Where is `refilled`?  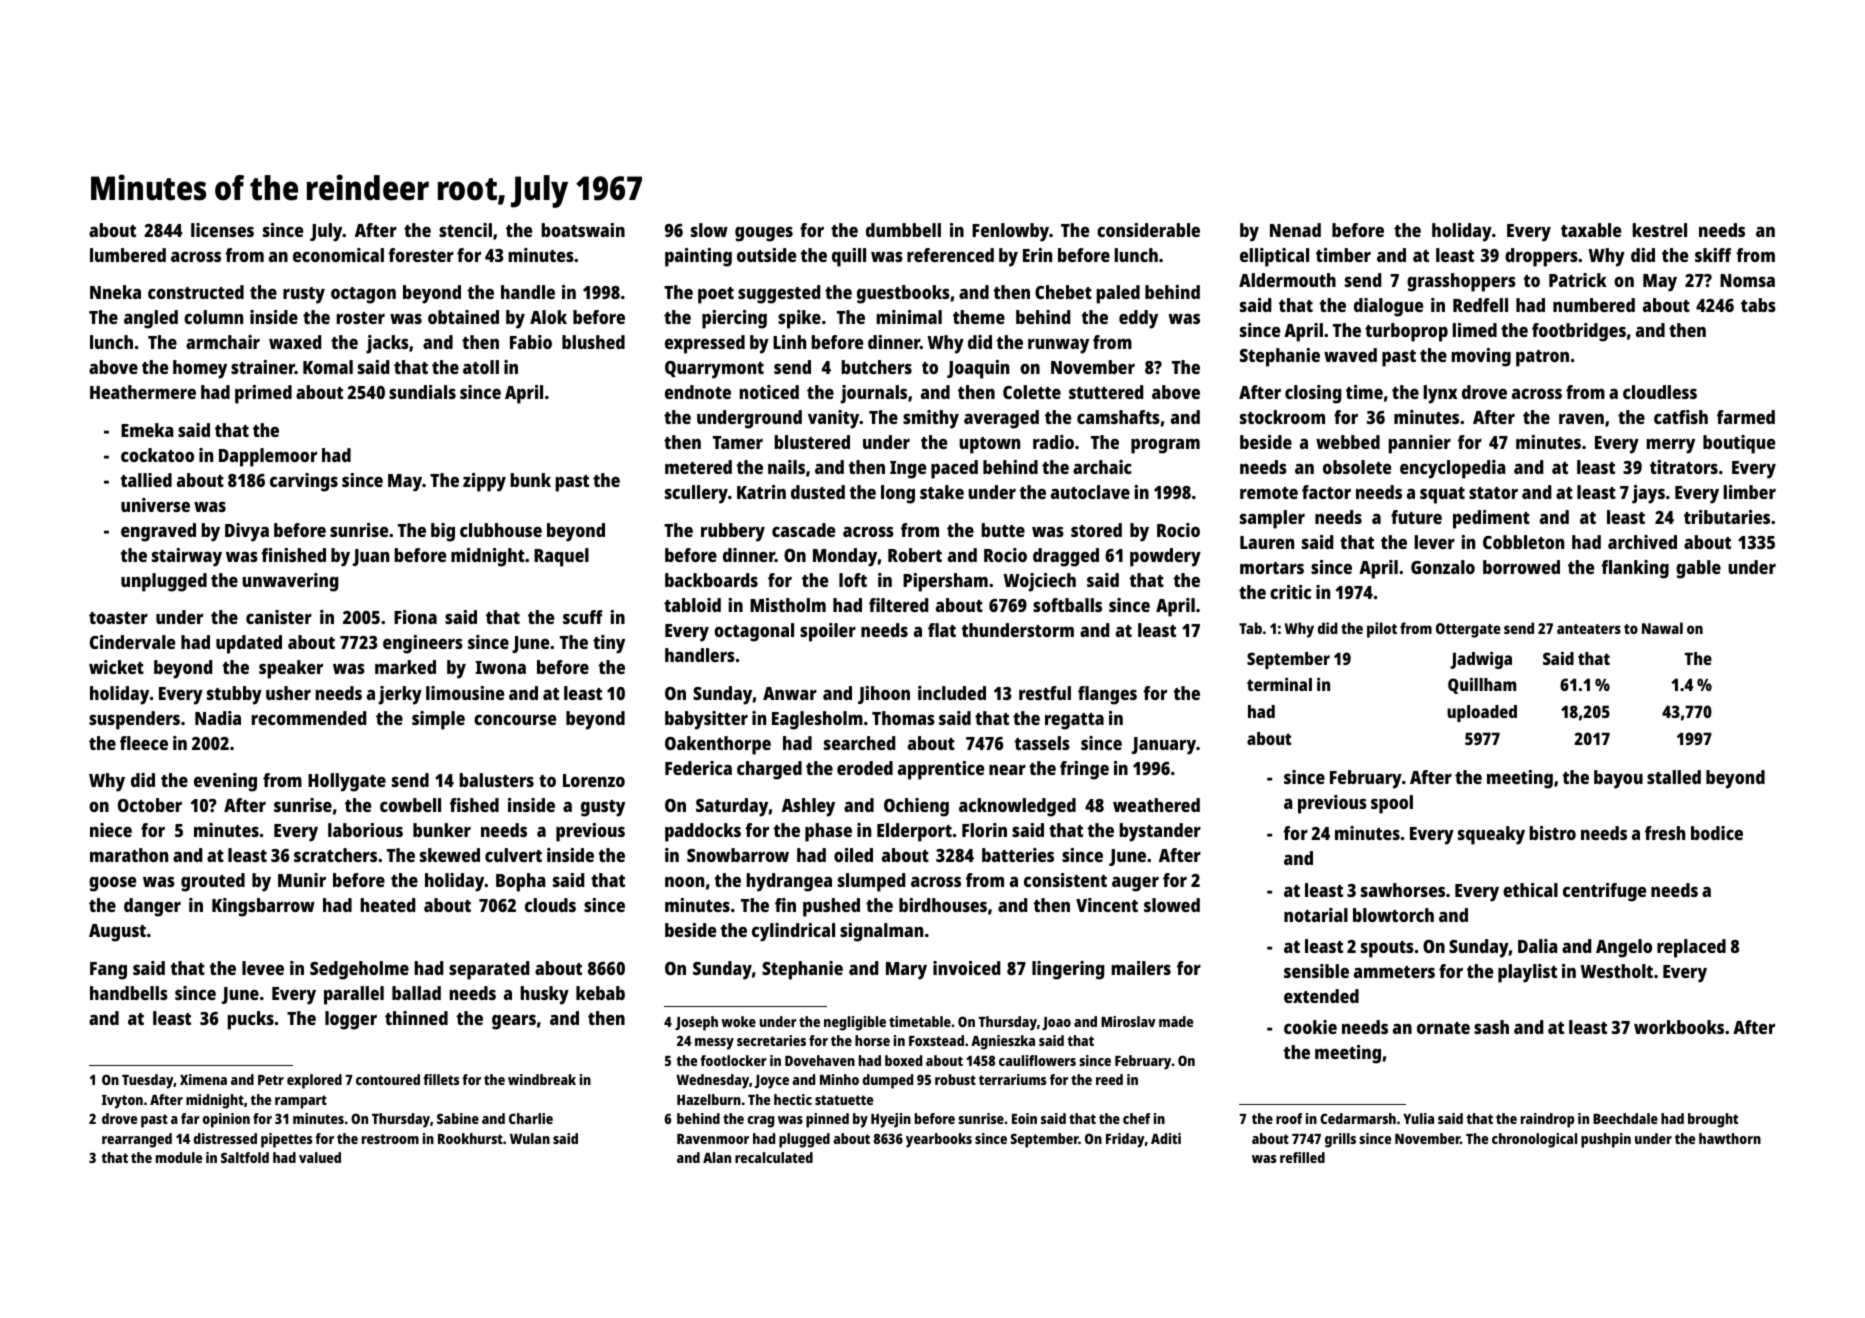 refilled is located at coordinates (1302, 1157).
